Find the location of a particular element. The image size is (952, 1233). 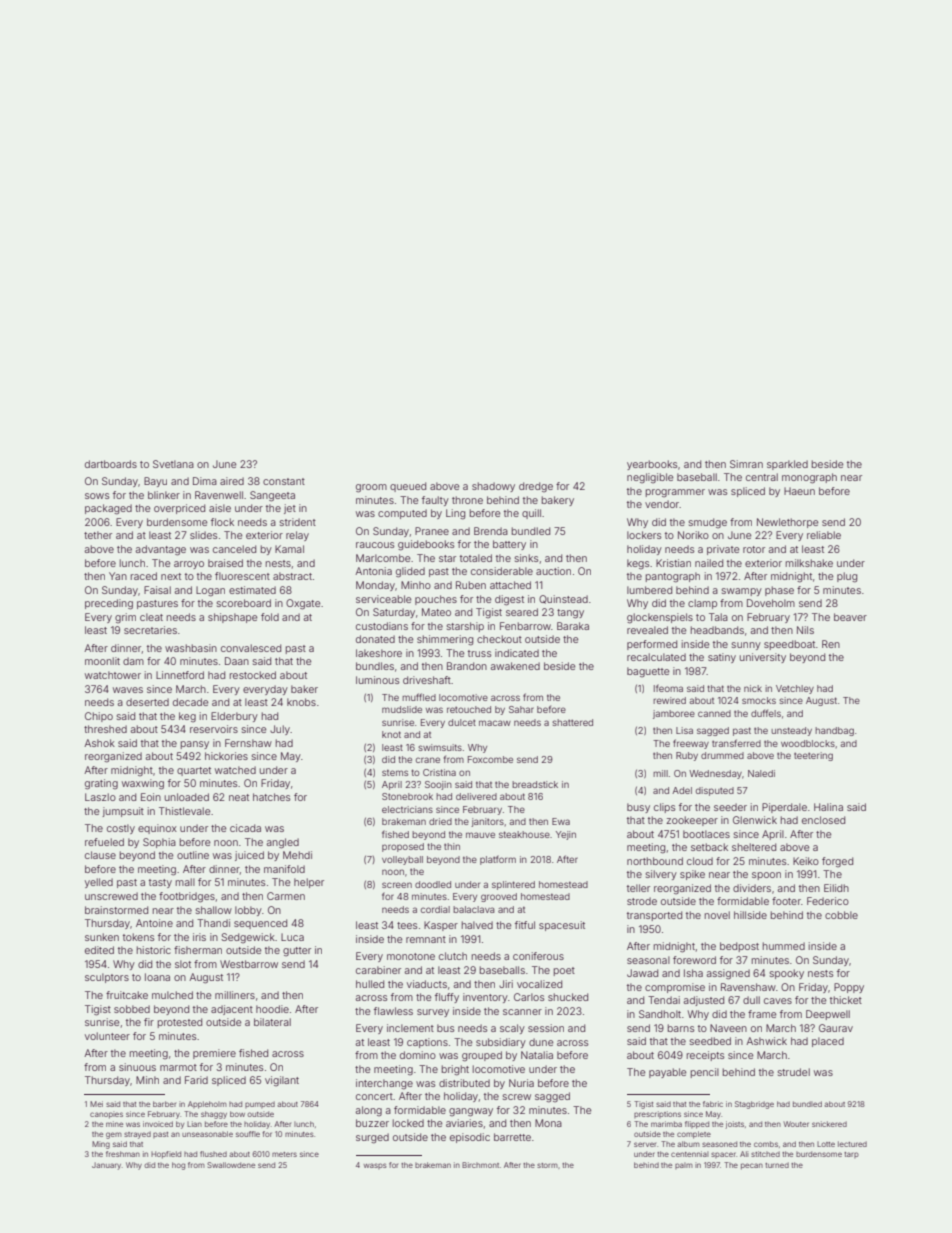

constant is located at coordinates (284, 481).
